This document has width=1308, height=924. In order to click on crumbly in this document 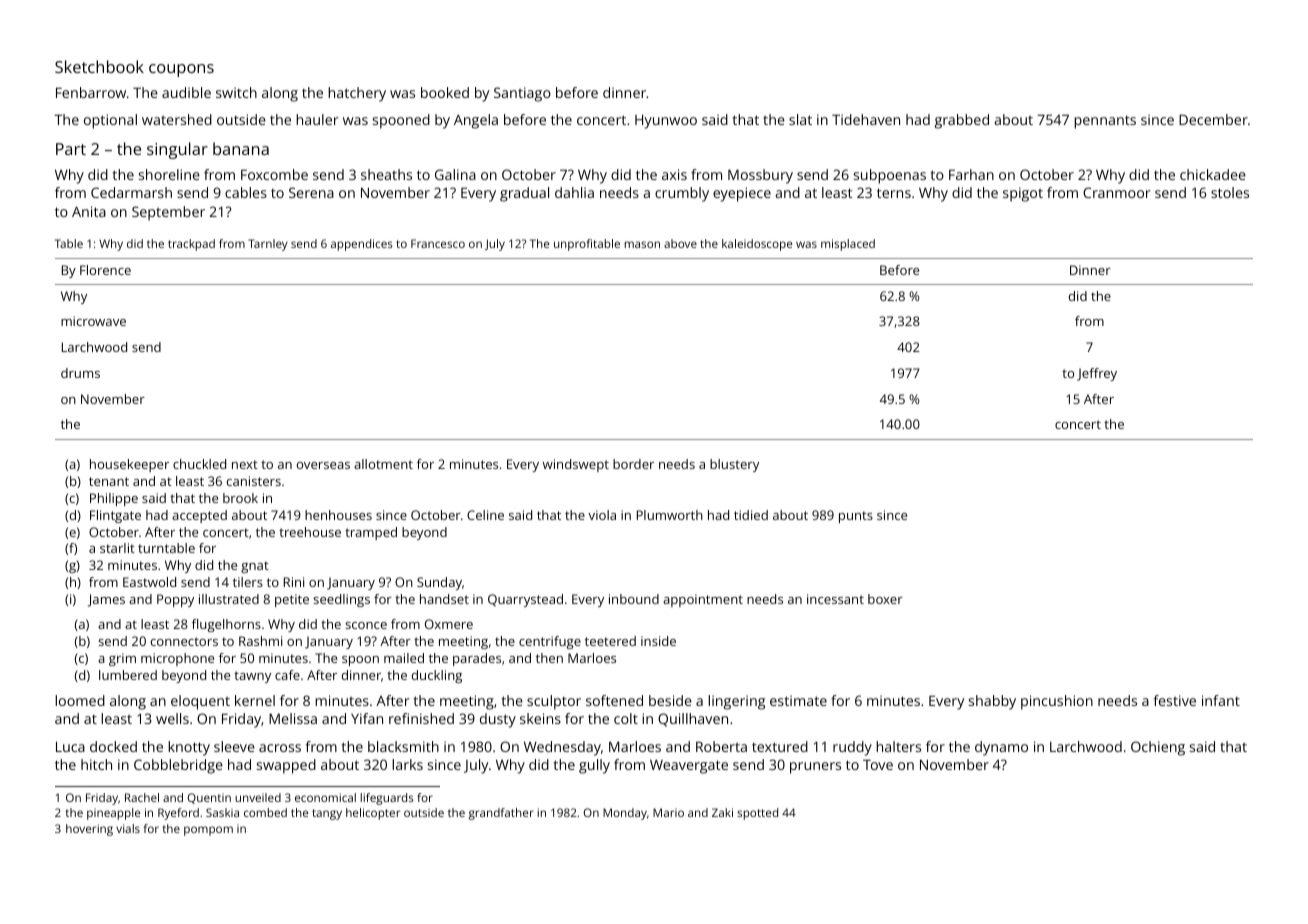, I will do `click(682, 194)`.
